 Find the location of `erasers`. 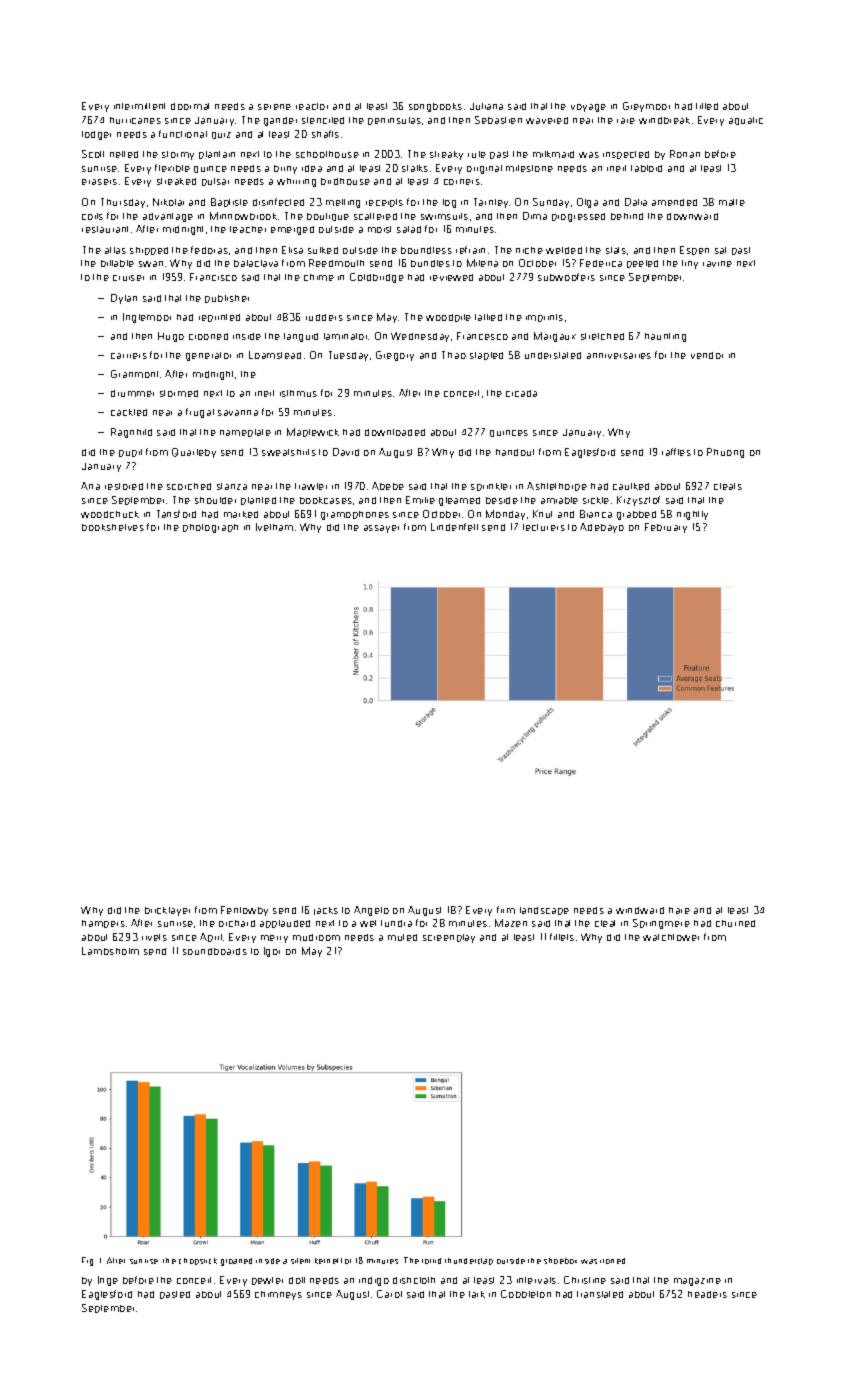

erasers is located at coordinates (99, 182).
